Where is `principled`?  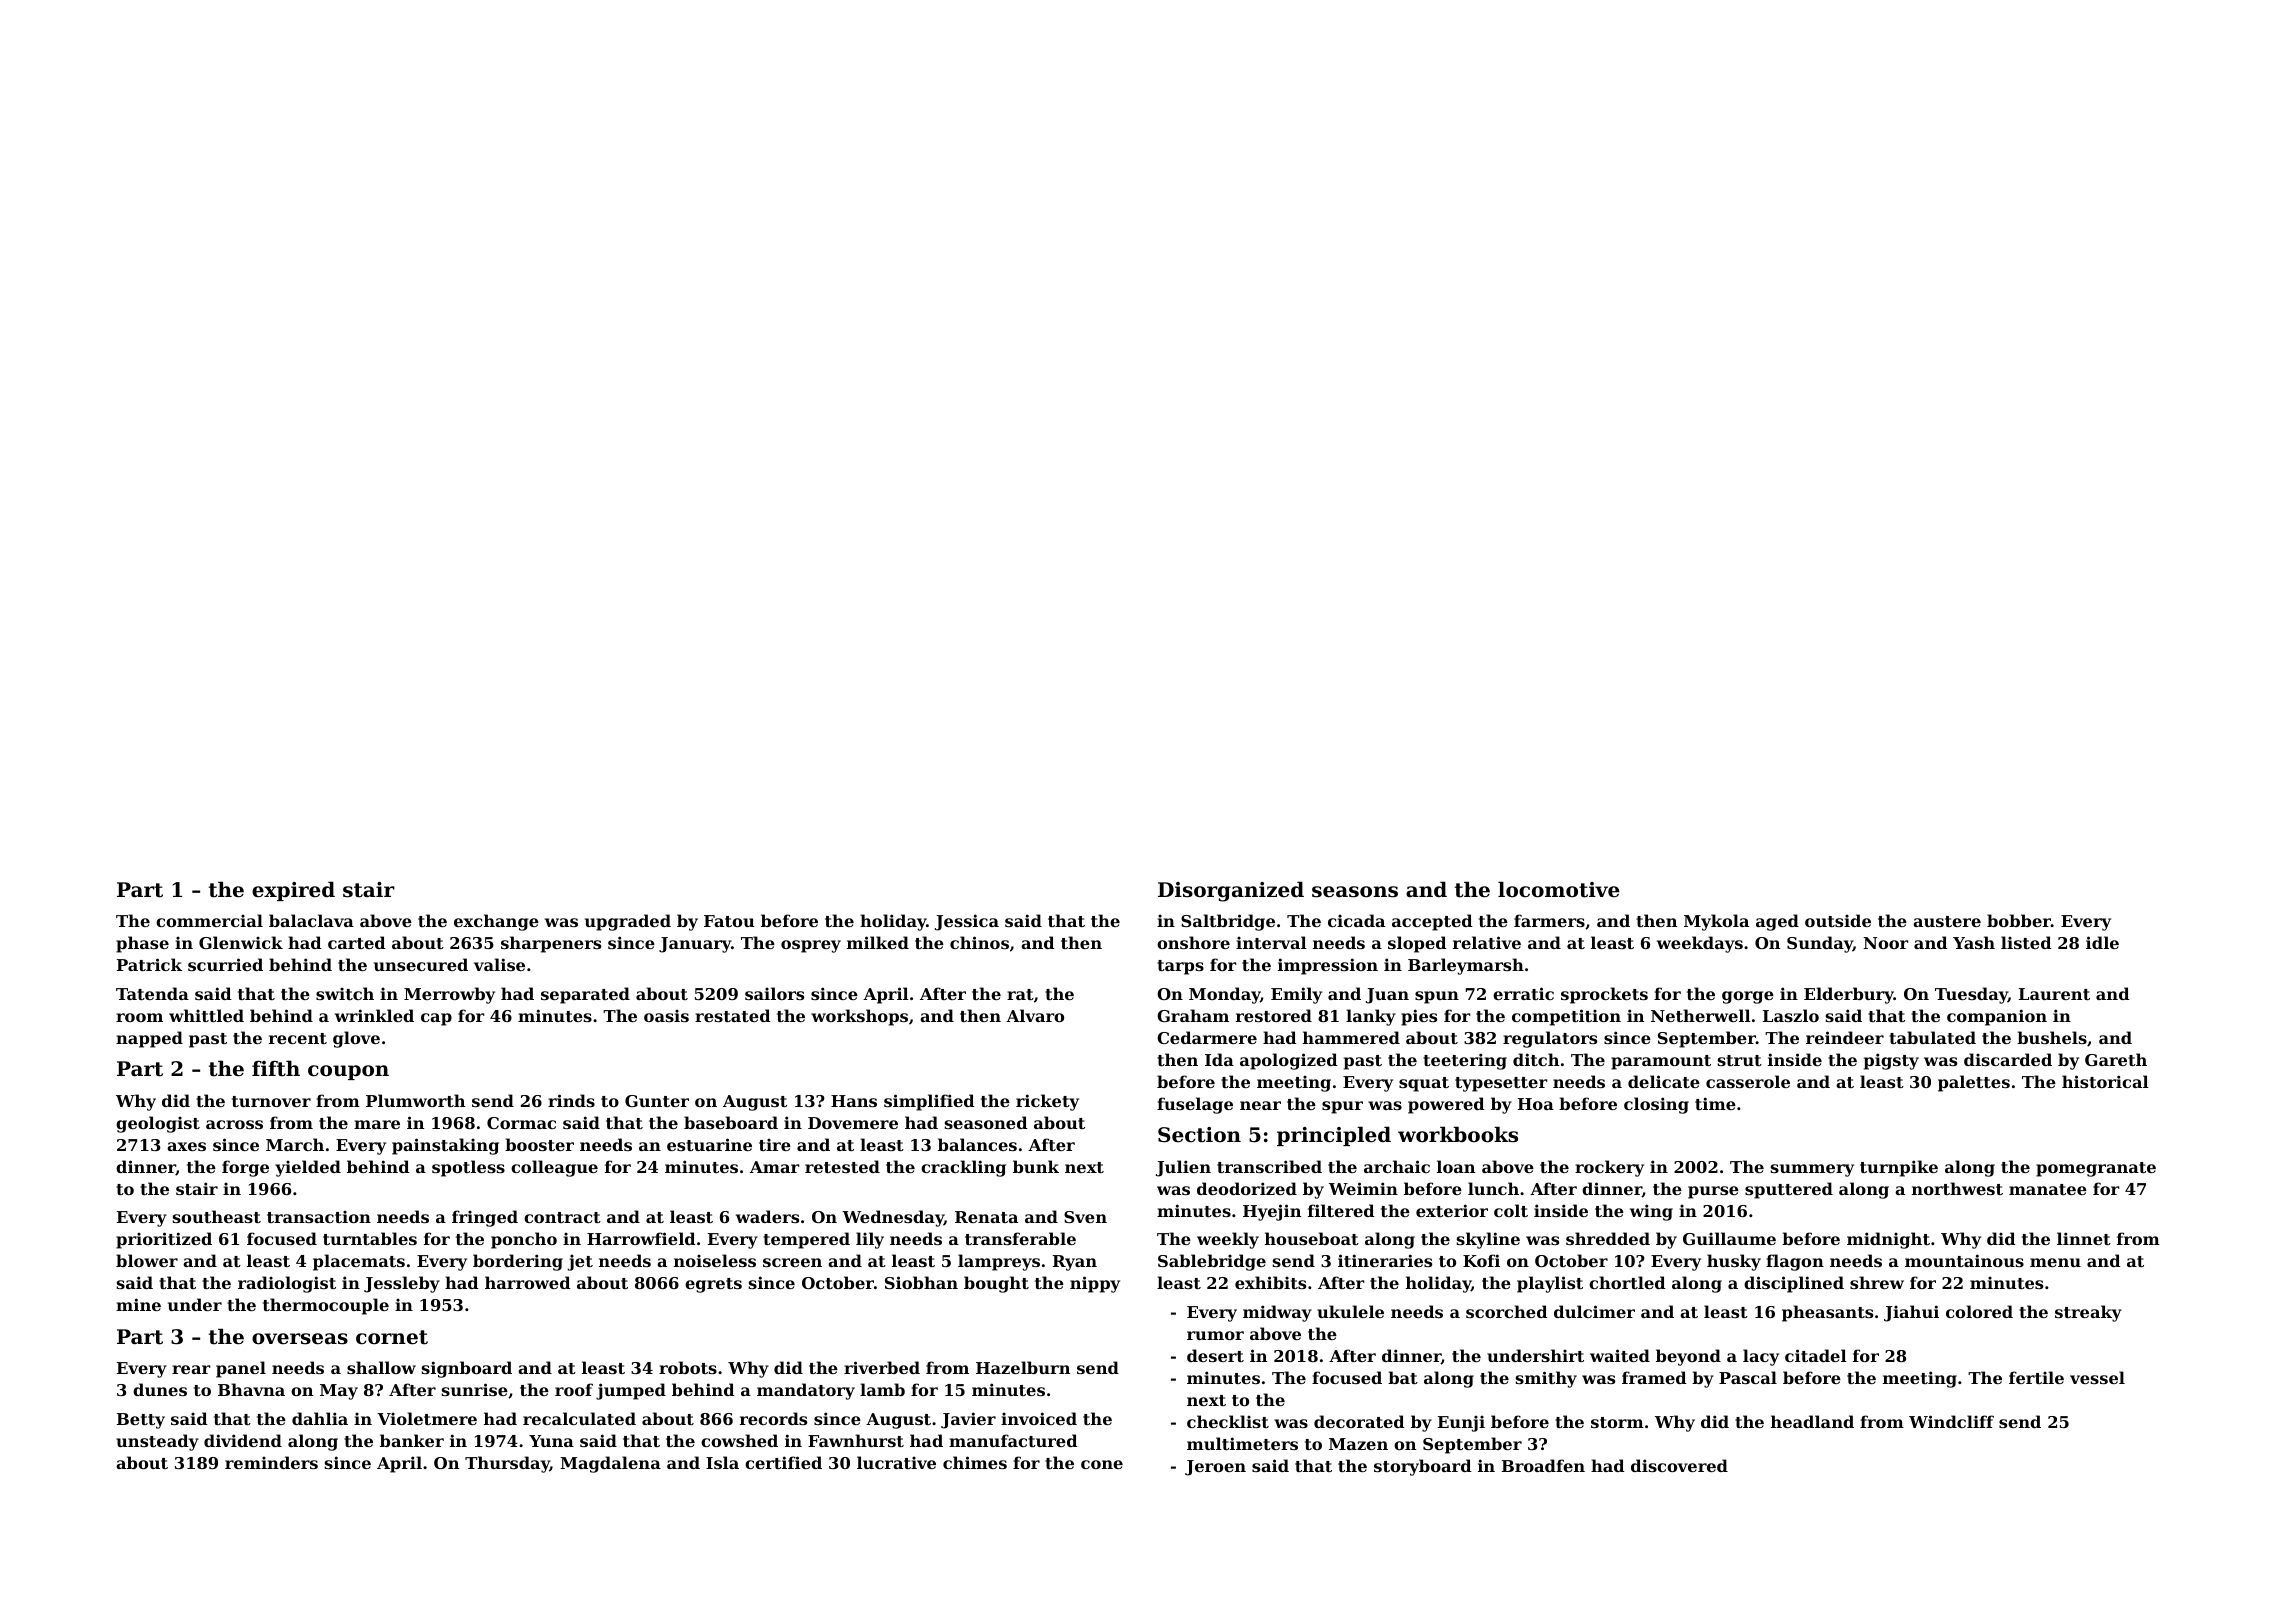 principled is located at coordinates (1334, 1136).
